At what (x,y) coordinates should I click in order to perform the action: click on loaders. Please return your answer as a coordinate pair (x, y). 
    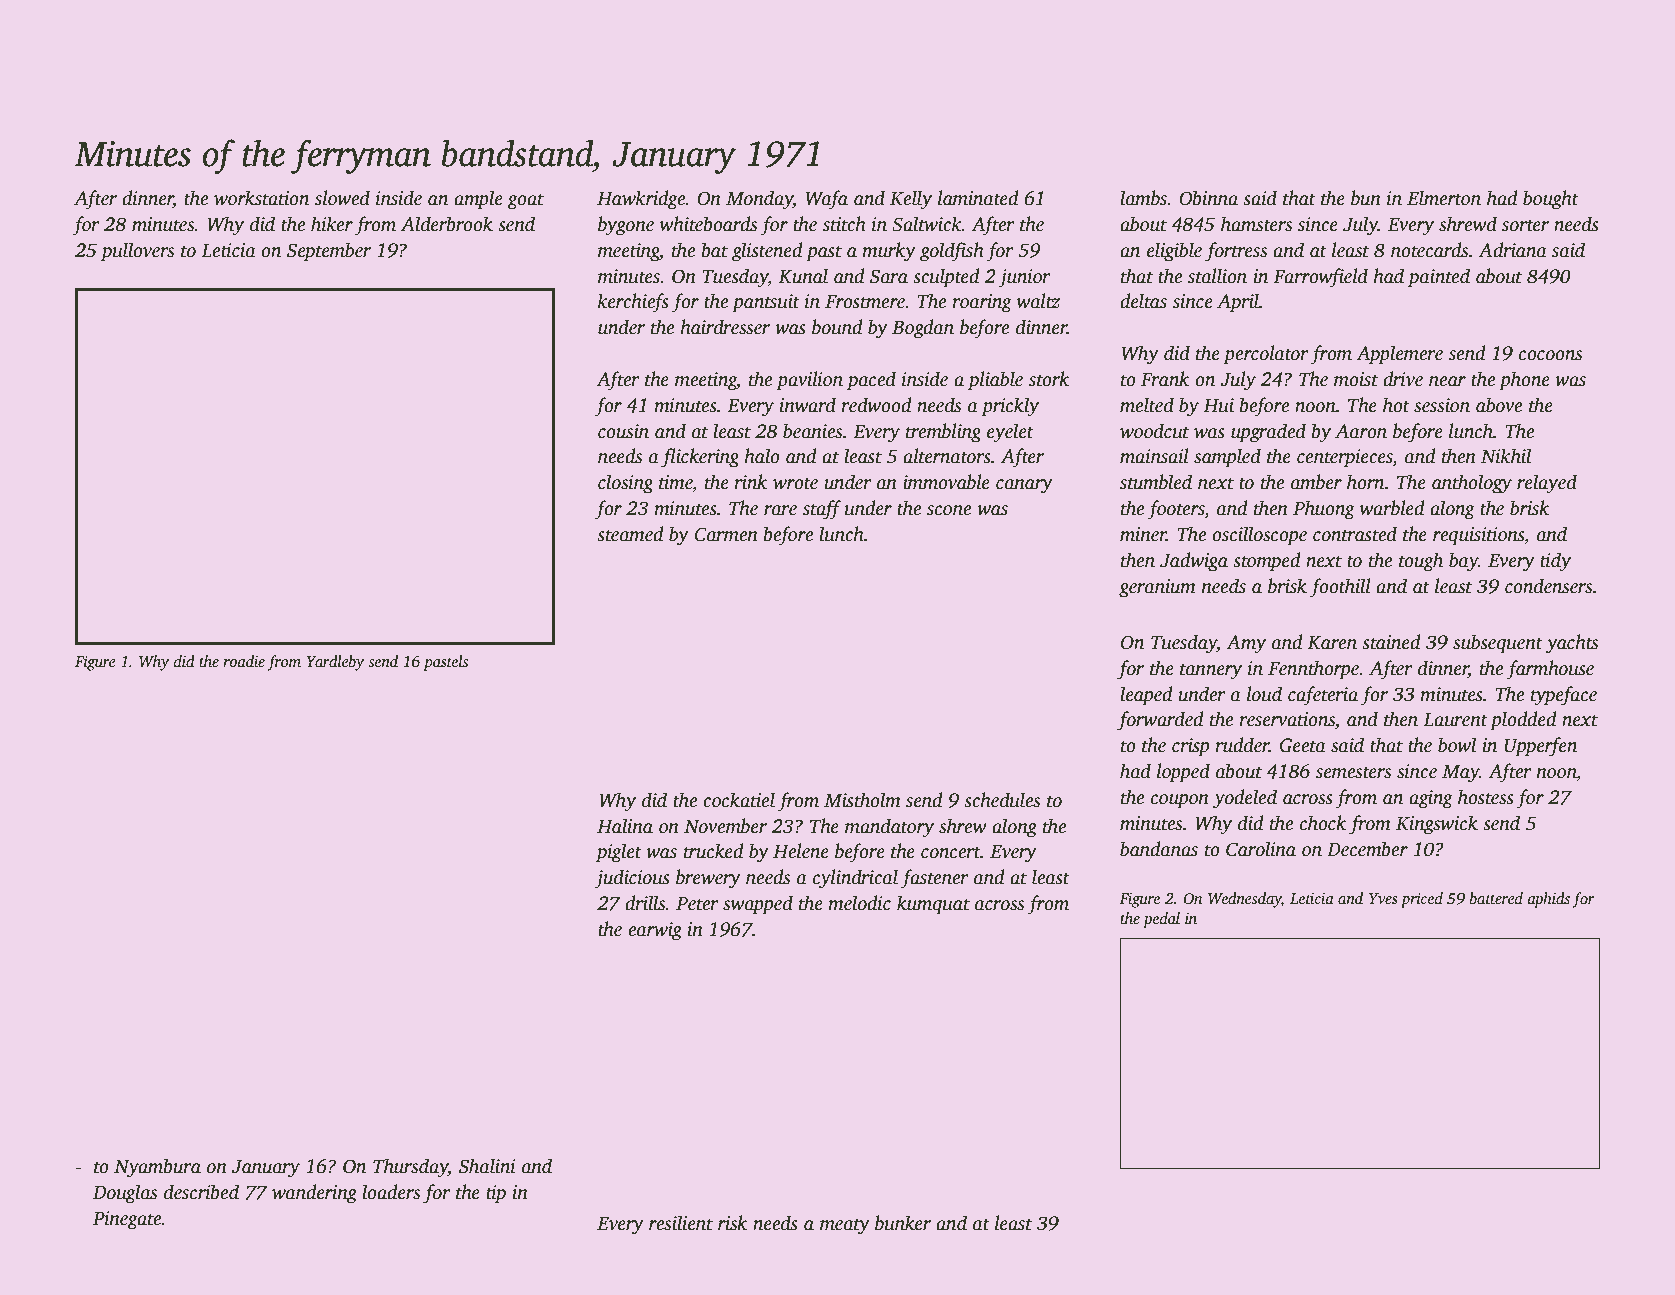
    Looking at the image, I should click on (391, 1192).
